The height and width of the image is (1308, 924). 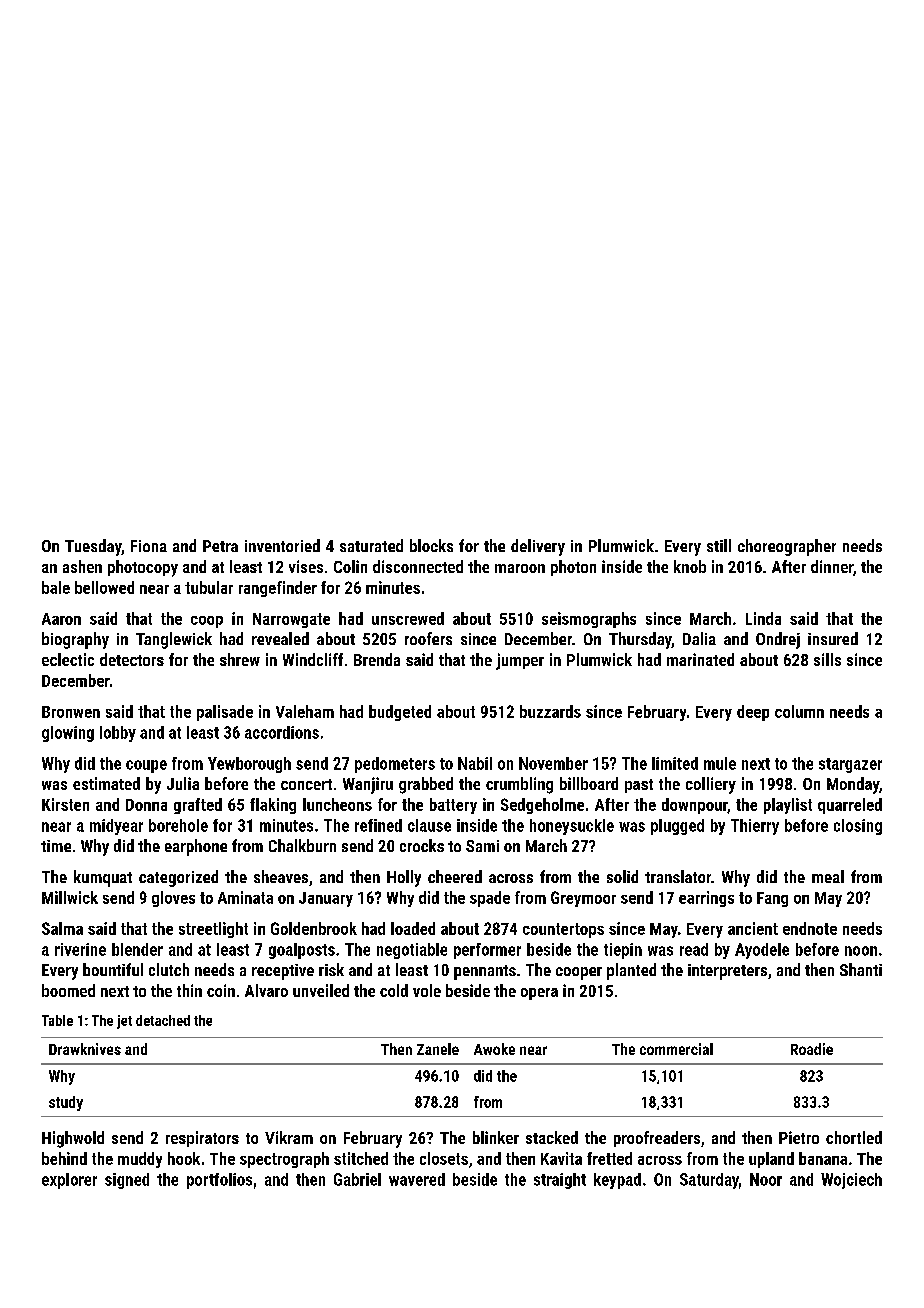 What do you see at coordinates (858, 827) in the image?
I see `closing` at bounding box center [858, 827].
